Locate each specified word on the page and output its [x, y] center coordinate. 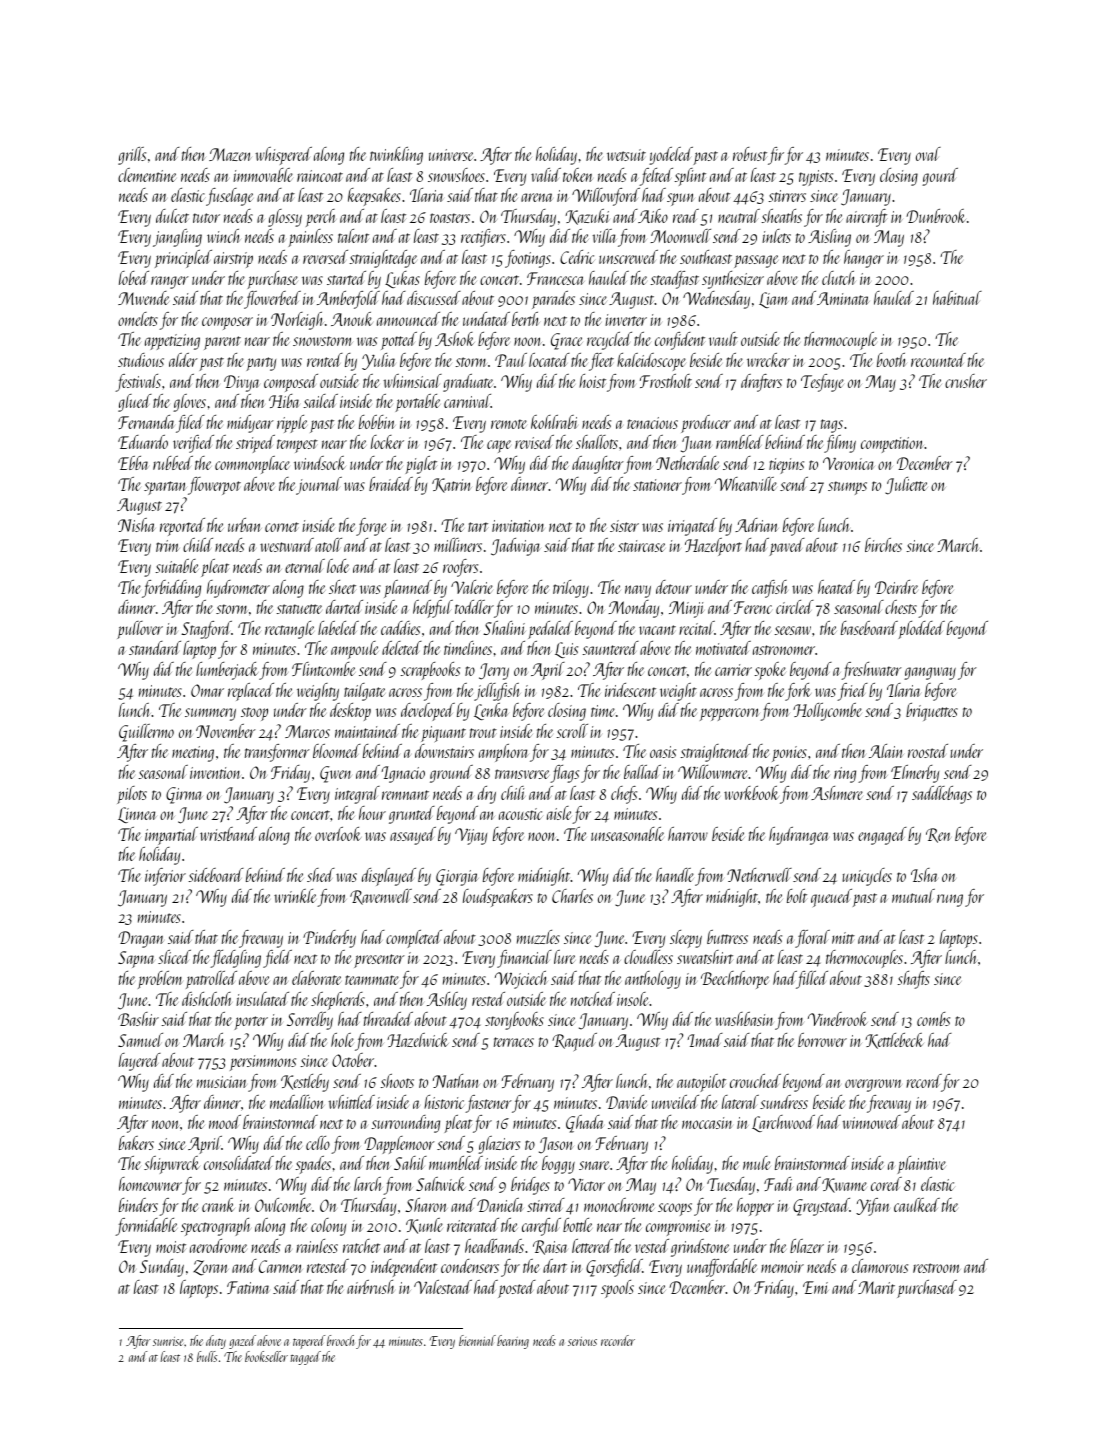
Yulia [378, 361]
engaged [882, 836]
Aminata [843, 298]
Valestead [443, 1287]
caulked [917, 1205]
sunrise [168, 1341]
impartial [171, 836]
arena [537, 197]
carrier [733, 670]
